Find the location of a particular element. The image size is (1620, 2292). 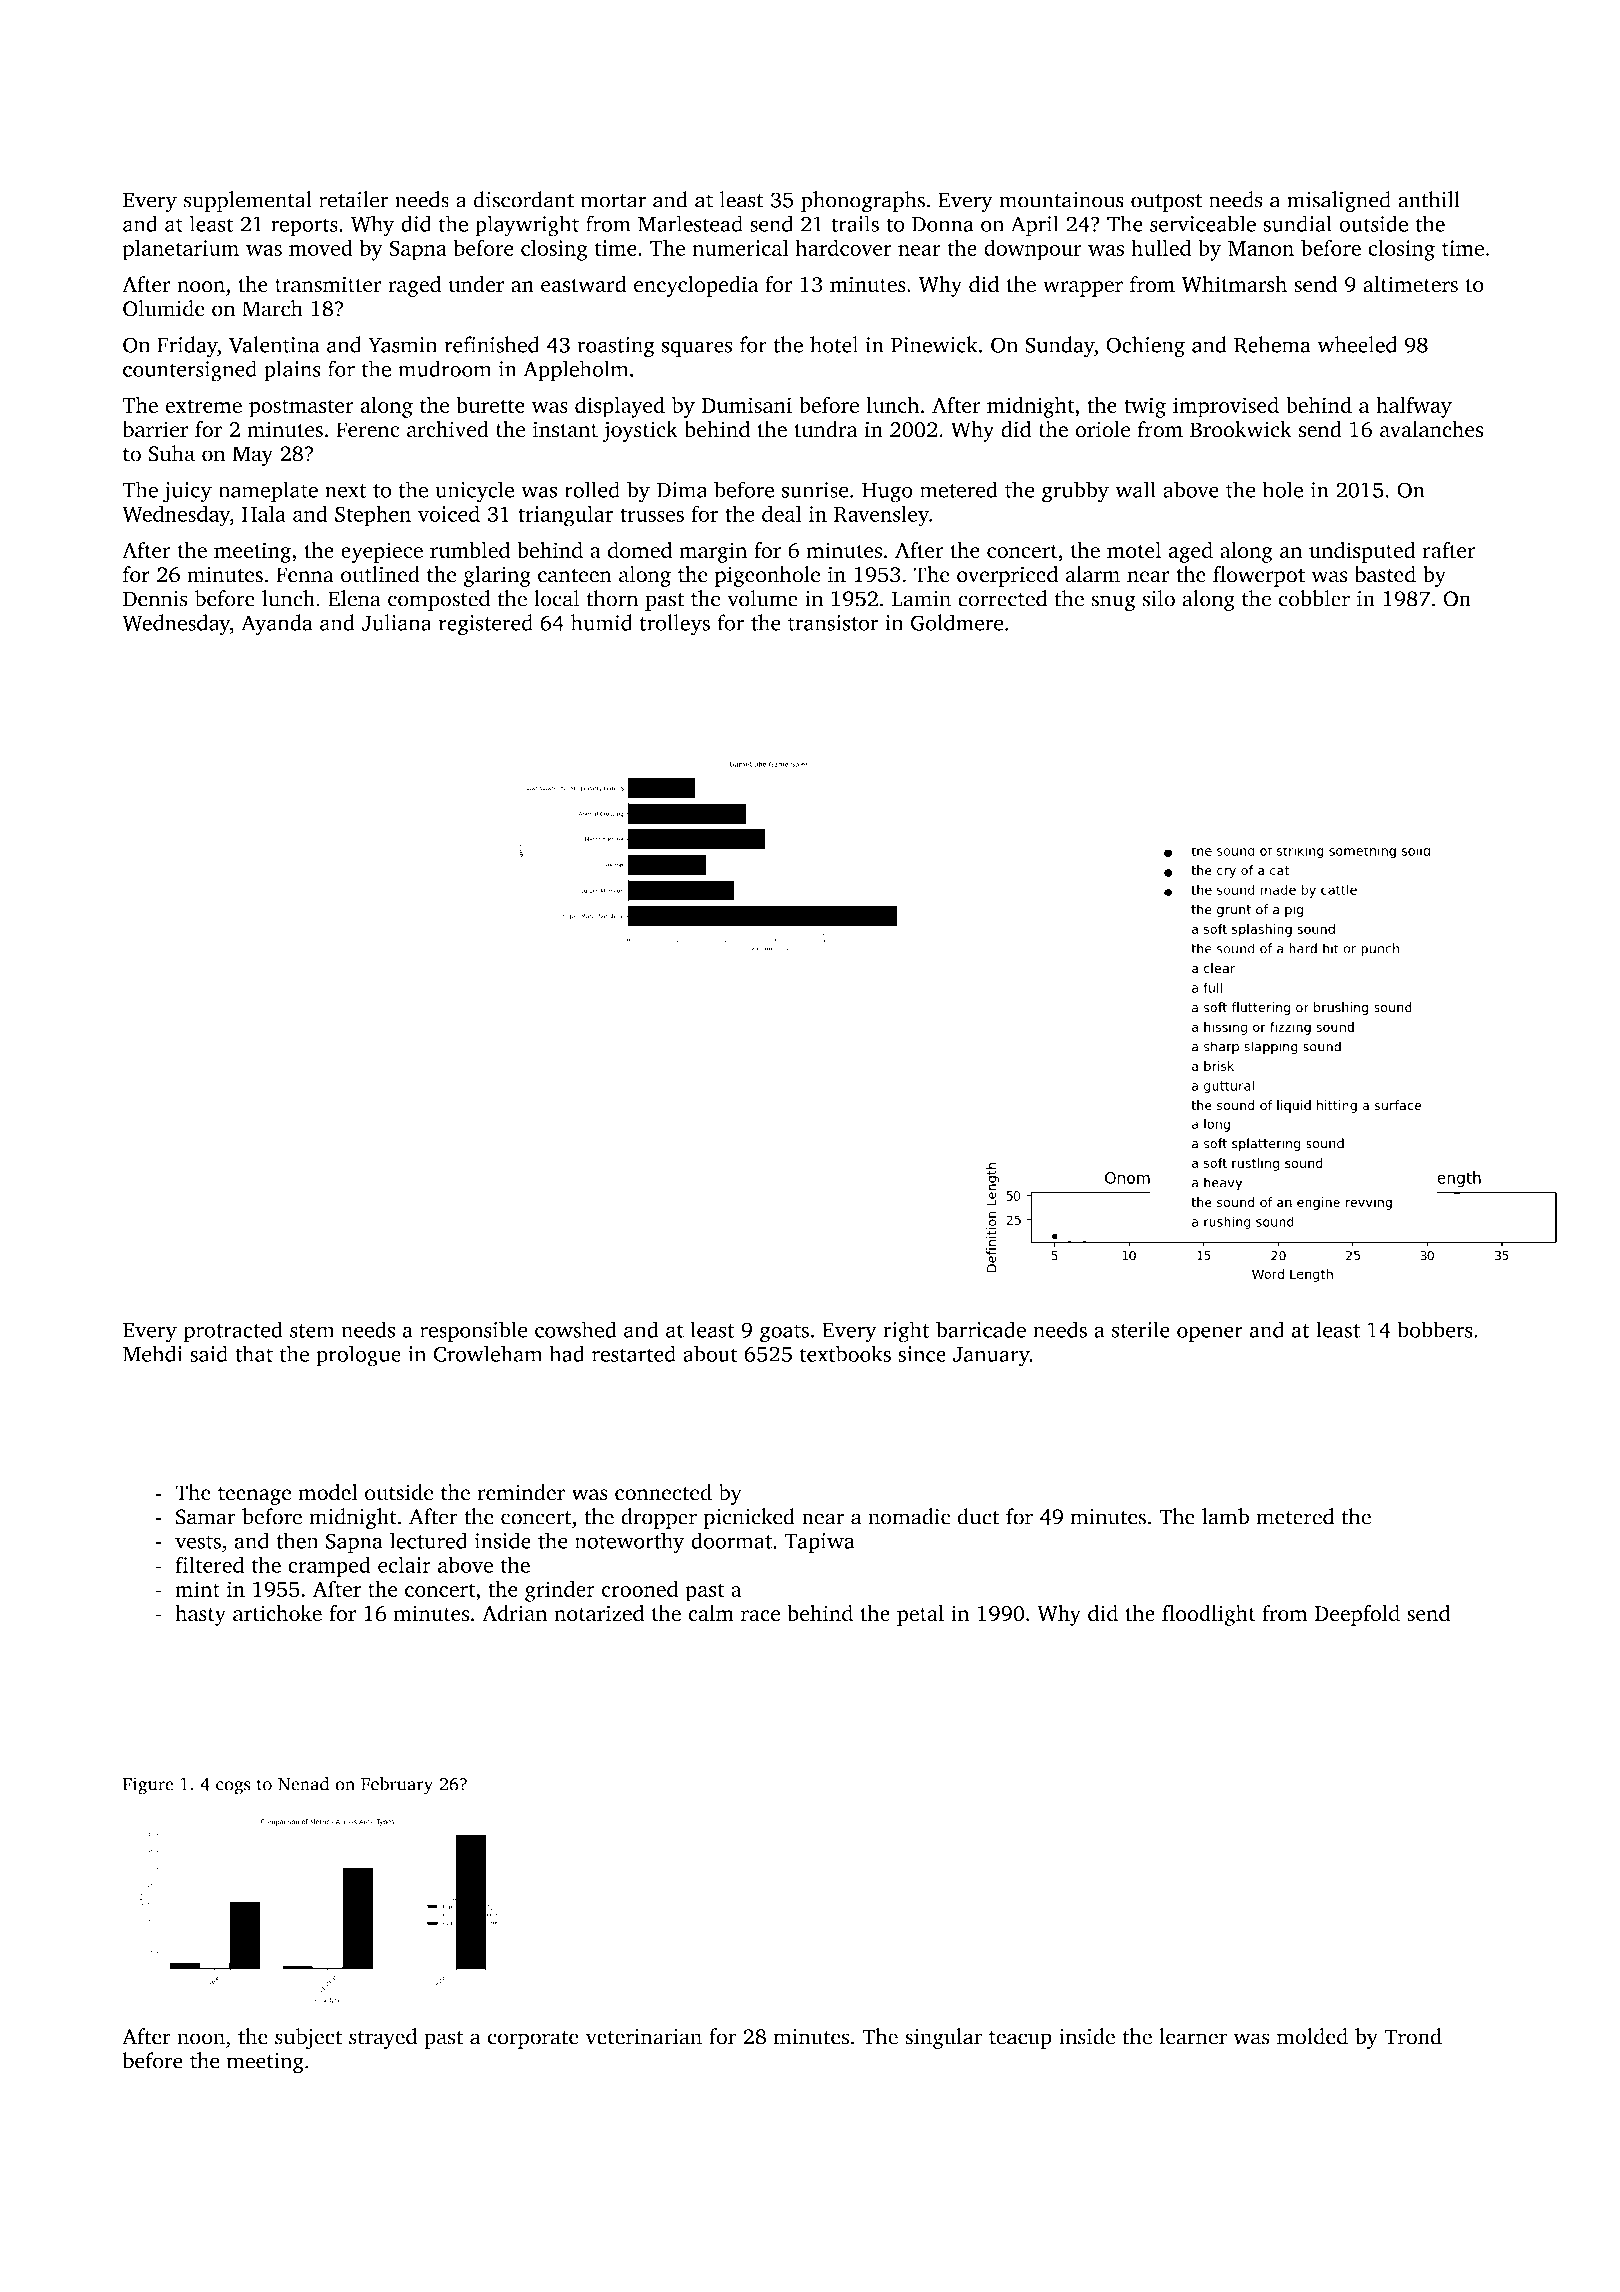

outpost is located at coordinates (1166, 203).
